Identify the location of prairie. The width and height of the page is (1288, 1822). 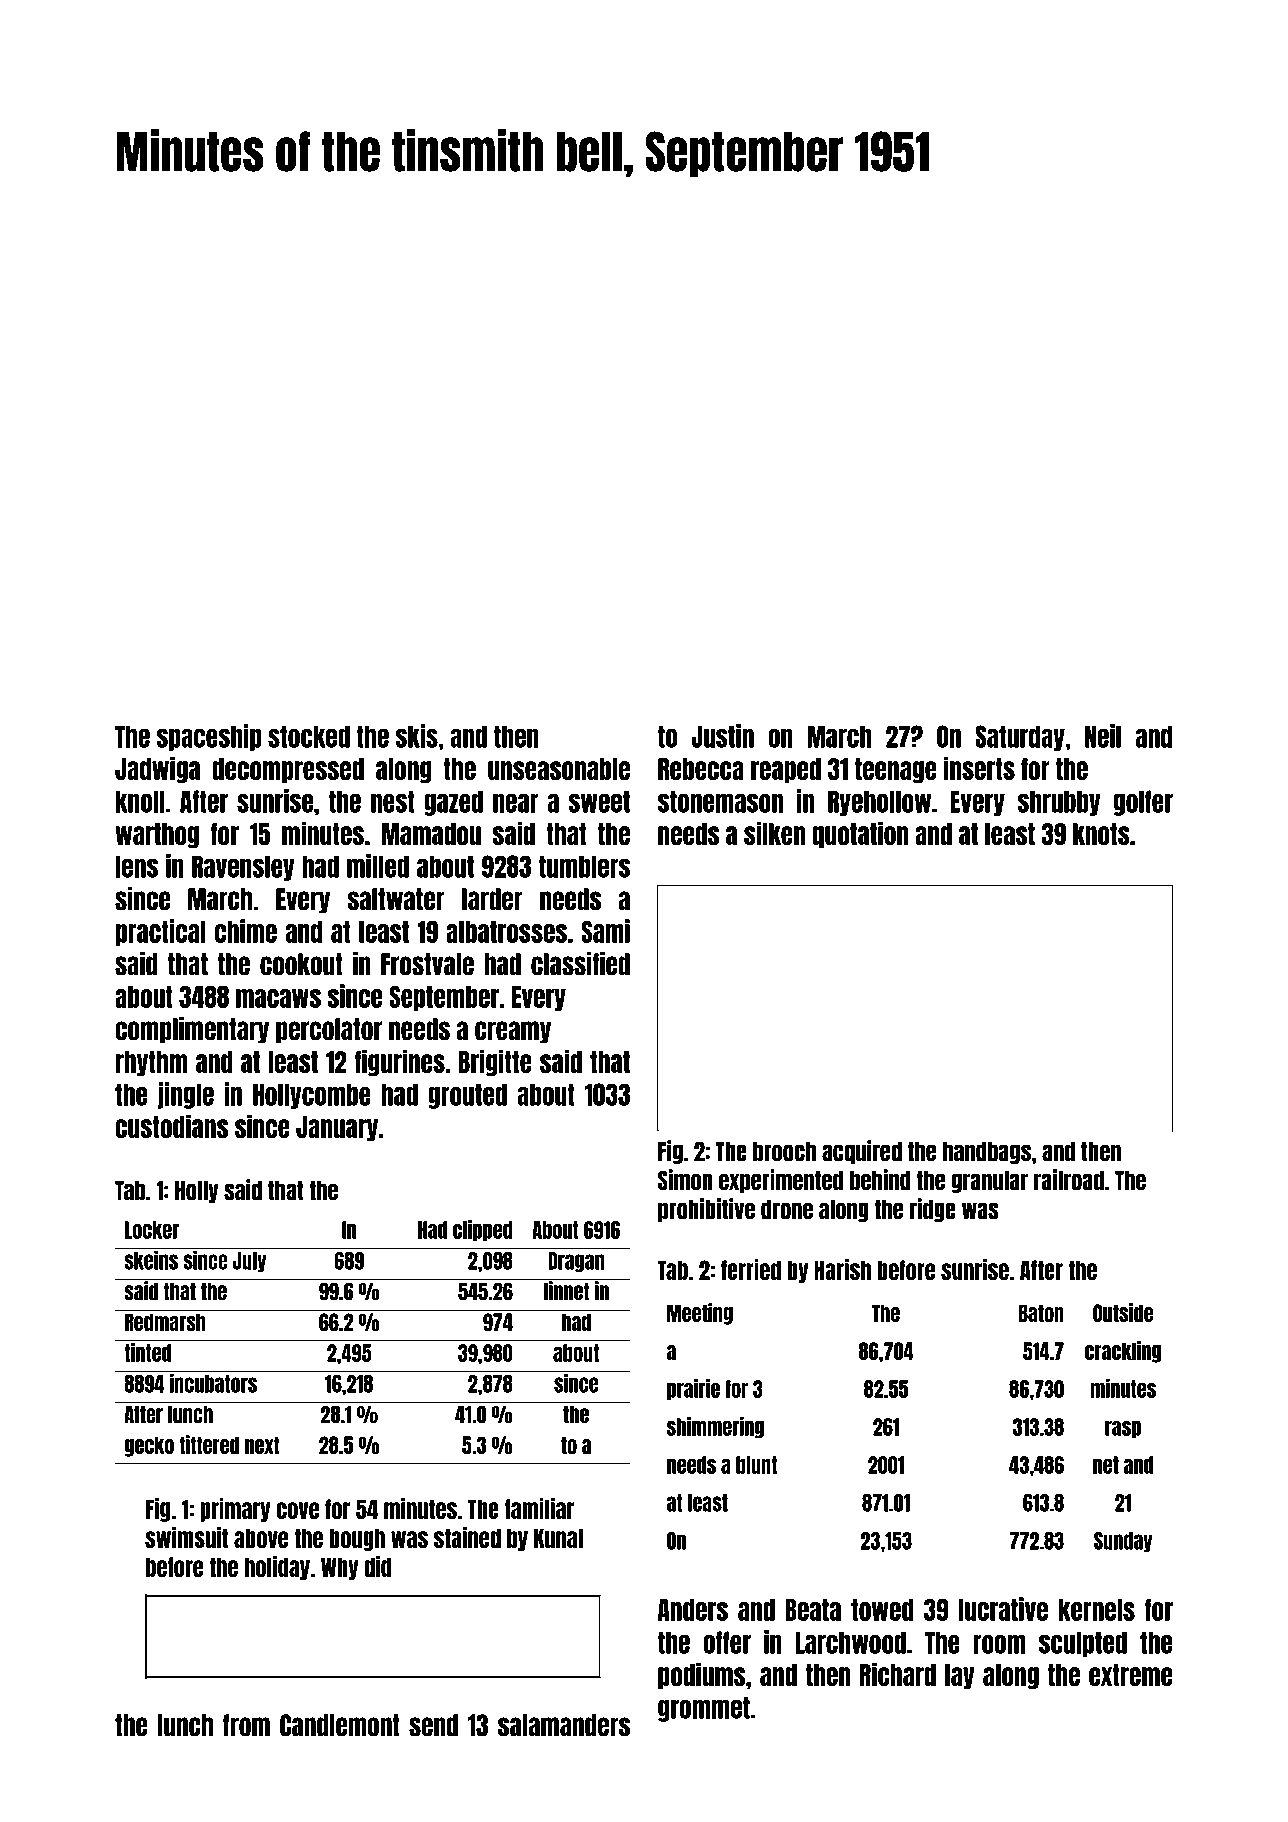
(693, 1389).
